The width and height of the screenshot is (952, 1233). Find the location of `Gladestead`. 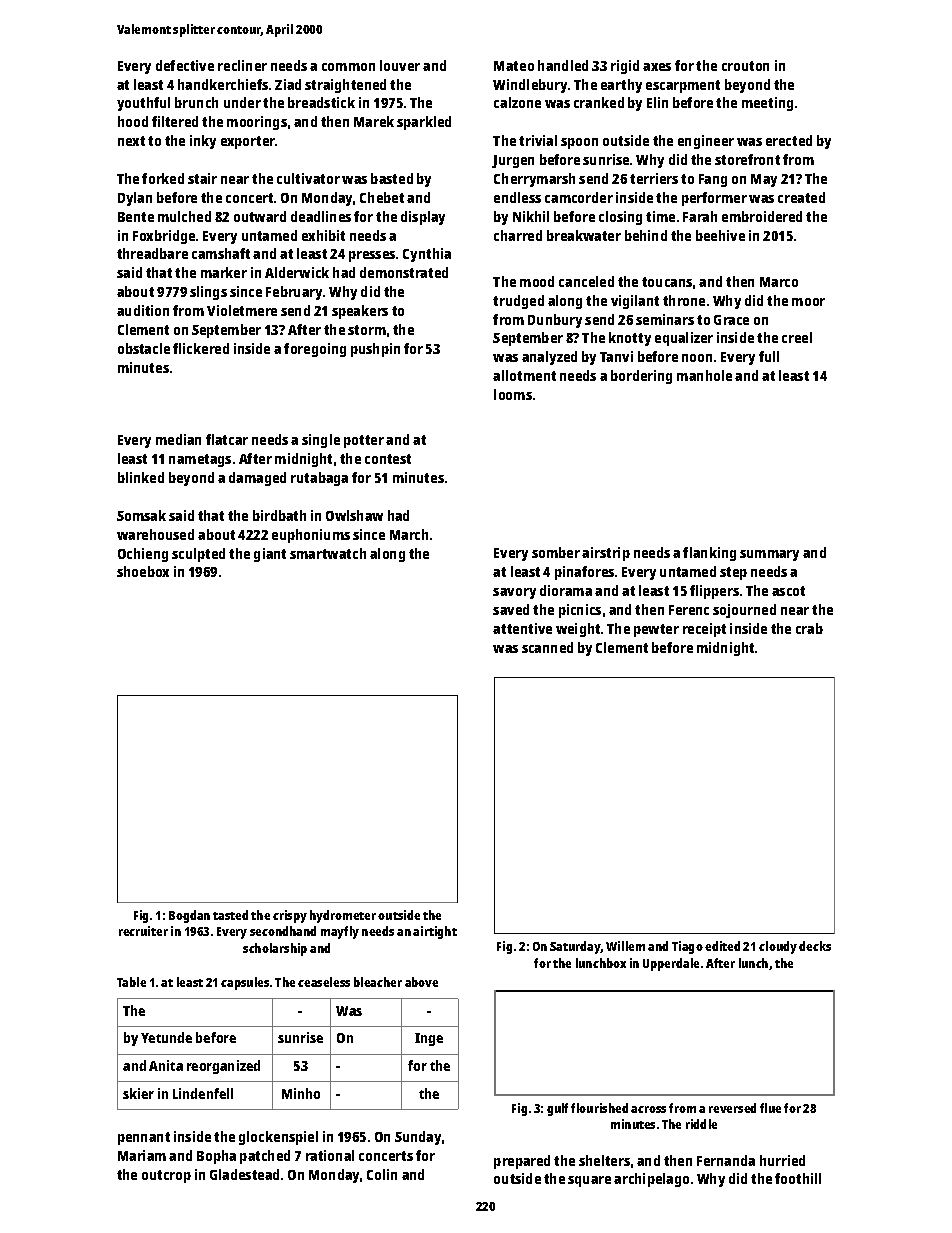

Gladestead is located at coordinates (244, 1174).
